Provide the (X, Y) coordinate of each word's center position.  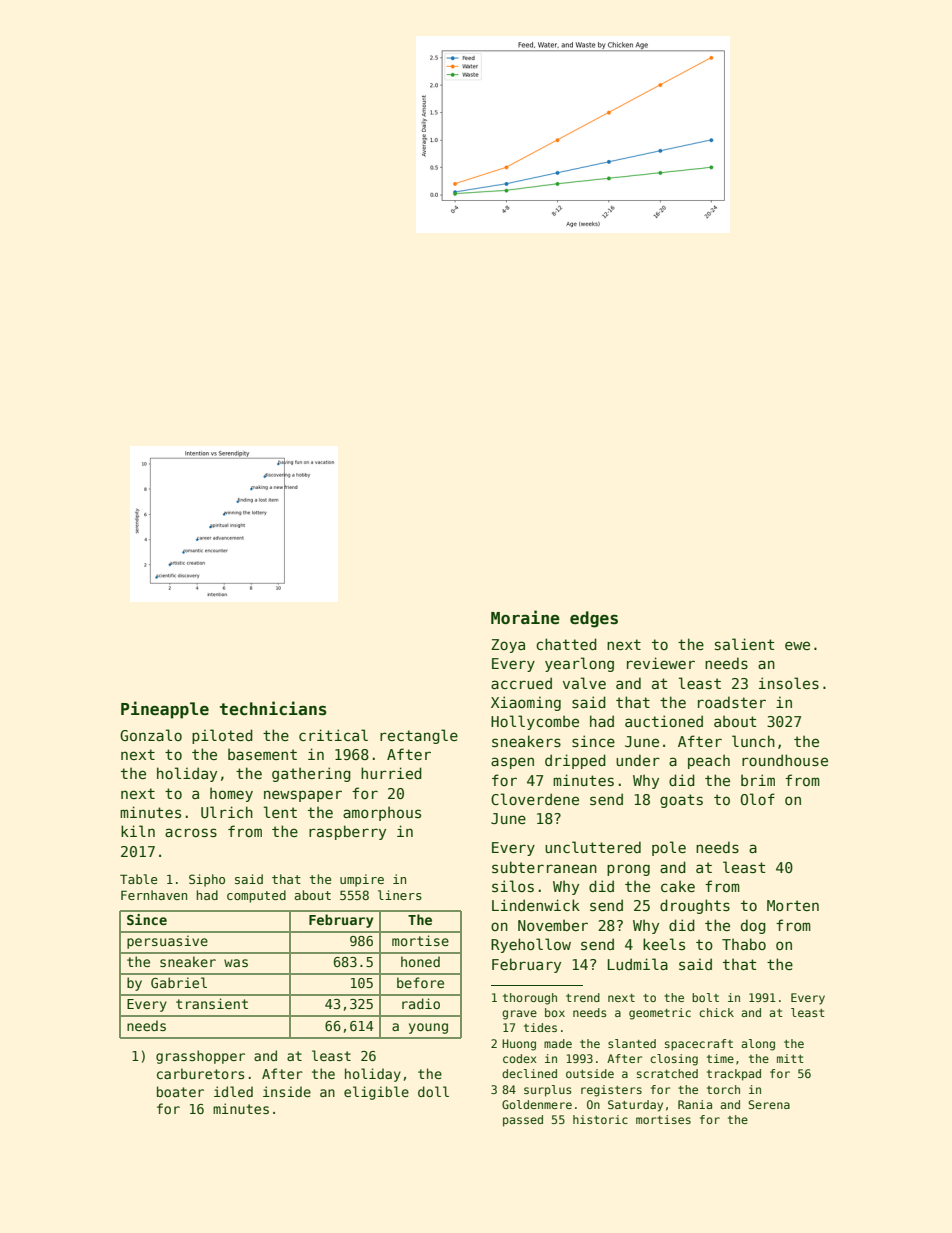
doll (433, 1091)
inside (287, 1091)
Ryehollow (531, 945)
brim (758, 780)
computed (256, 896)
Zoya (508, 646)
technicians (273, 708)
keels (664, 944)
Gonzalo (151, 735)
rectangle (419, 736)
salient (744, 644)
